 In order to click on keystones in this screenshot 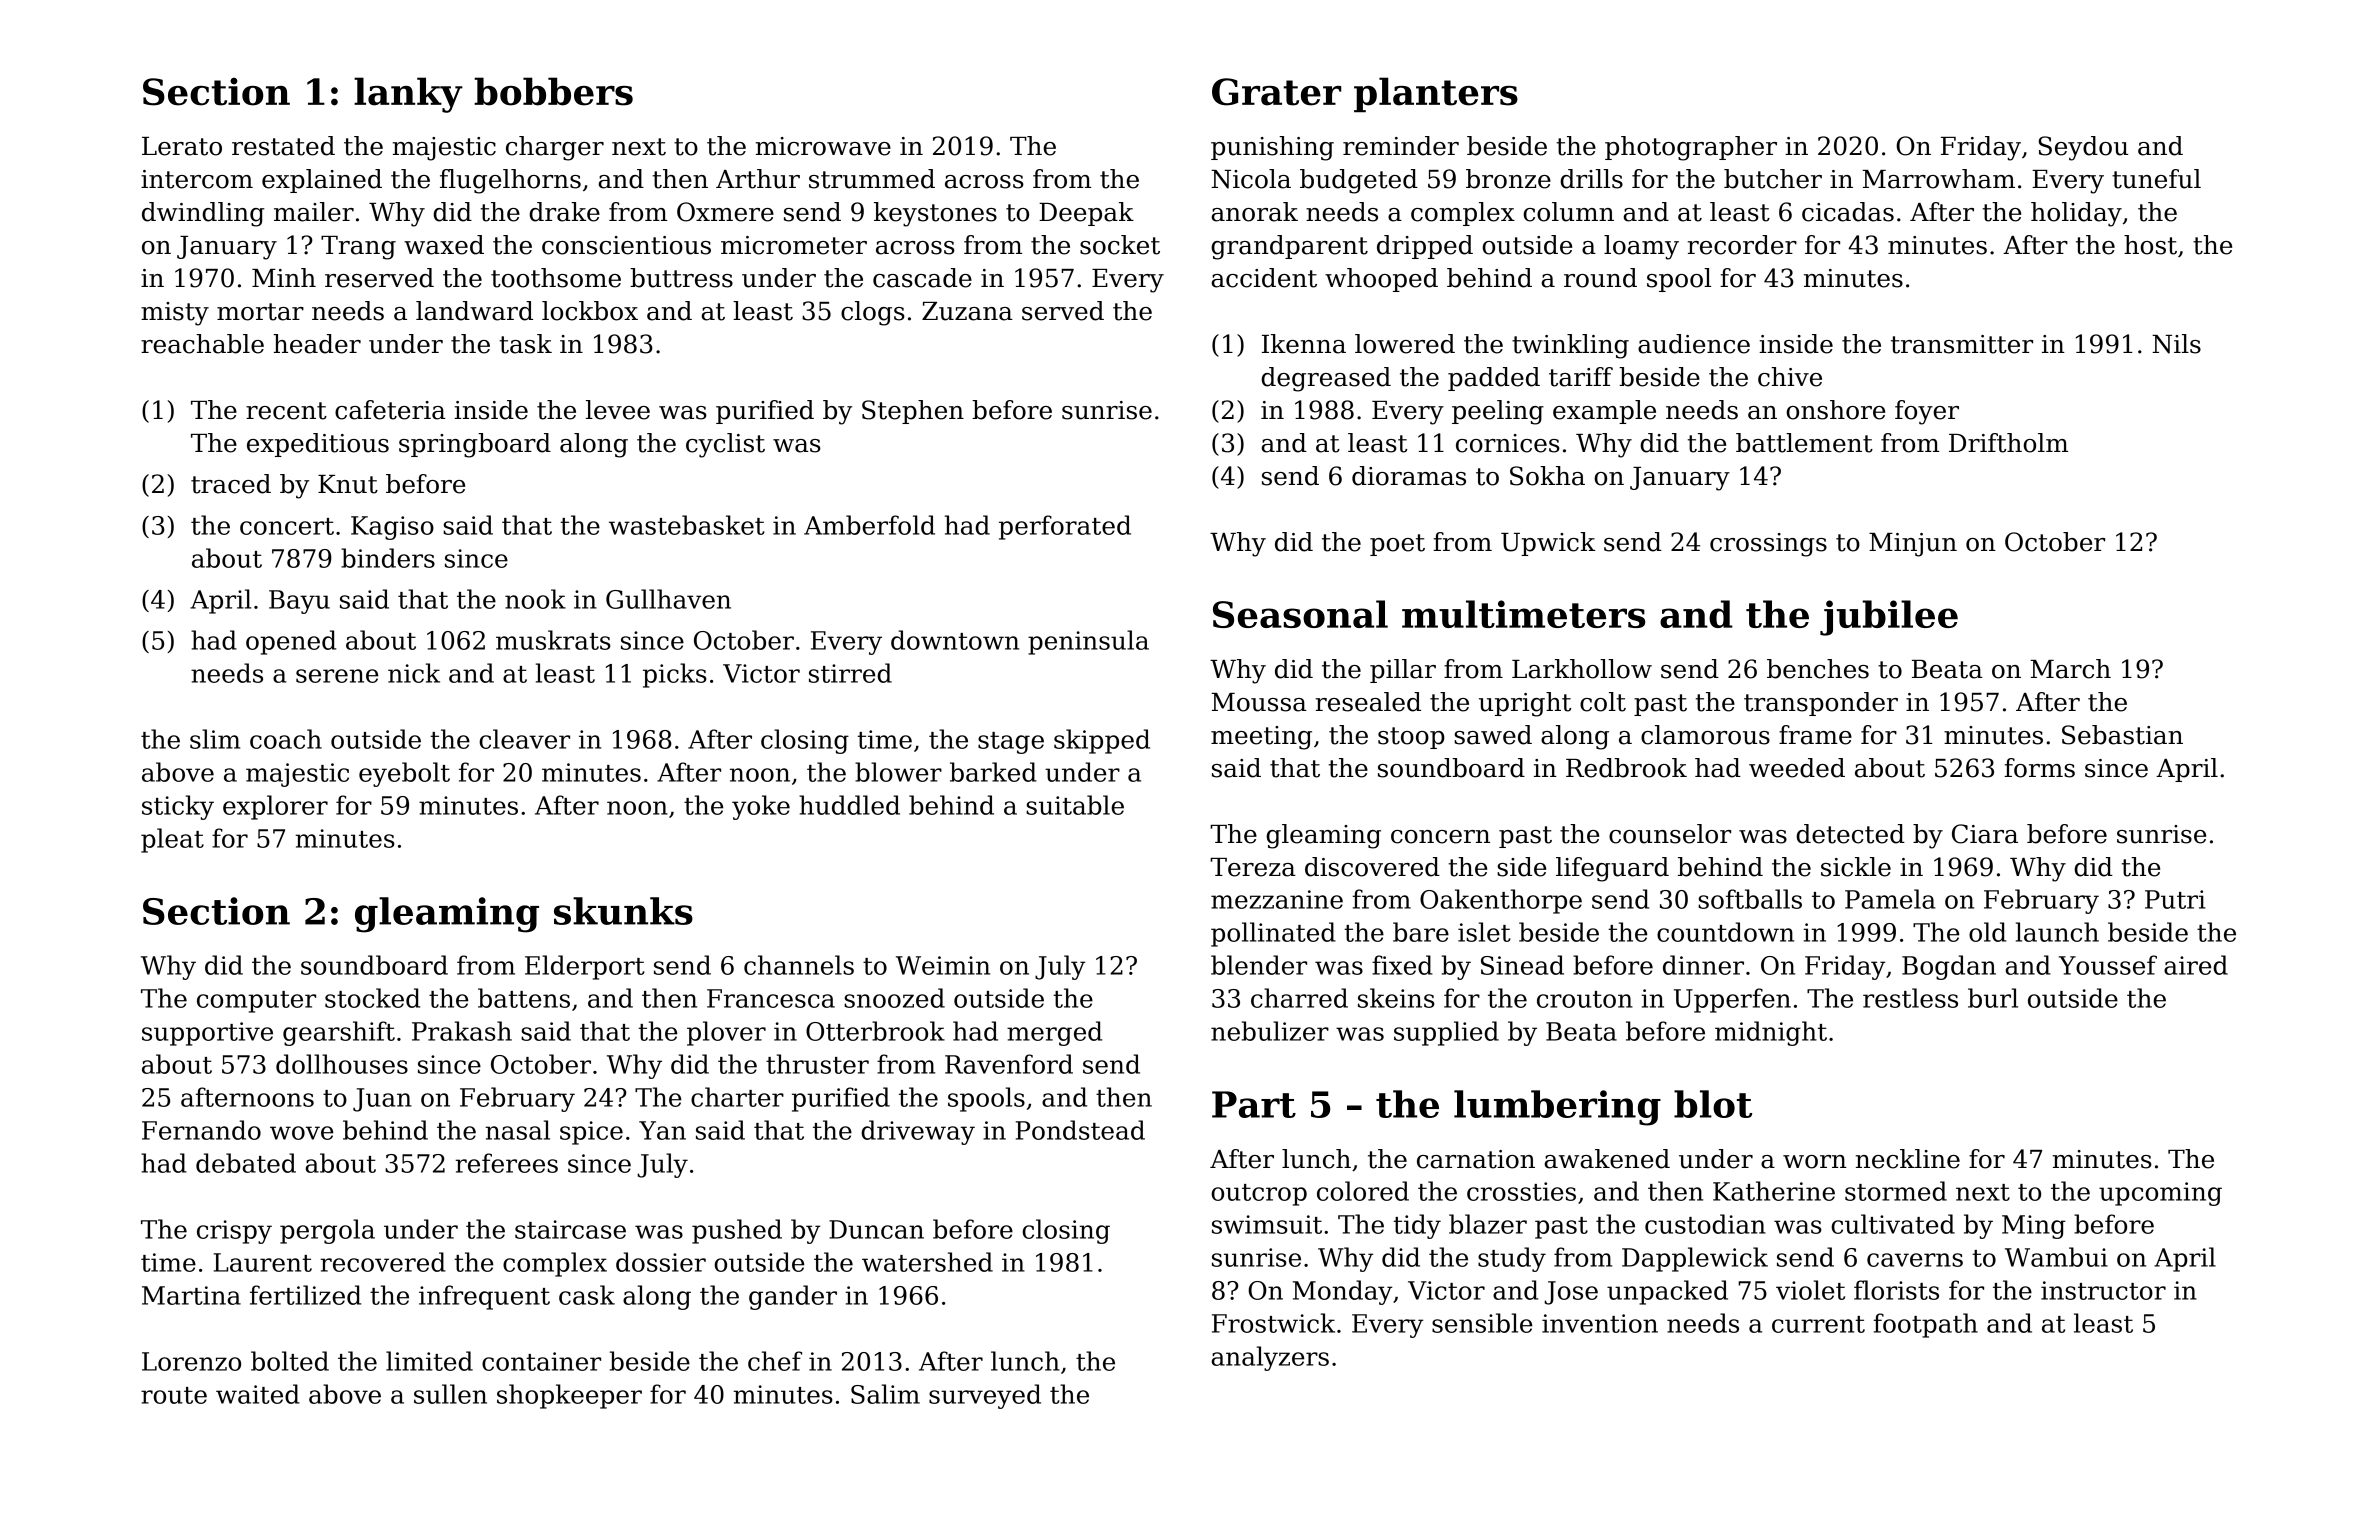, I will do `click(935, 214)`.
